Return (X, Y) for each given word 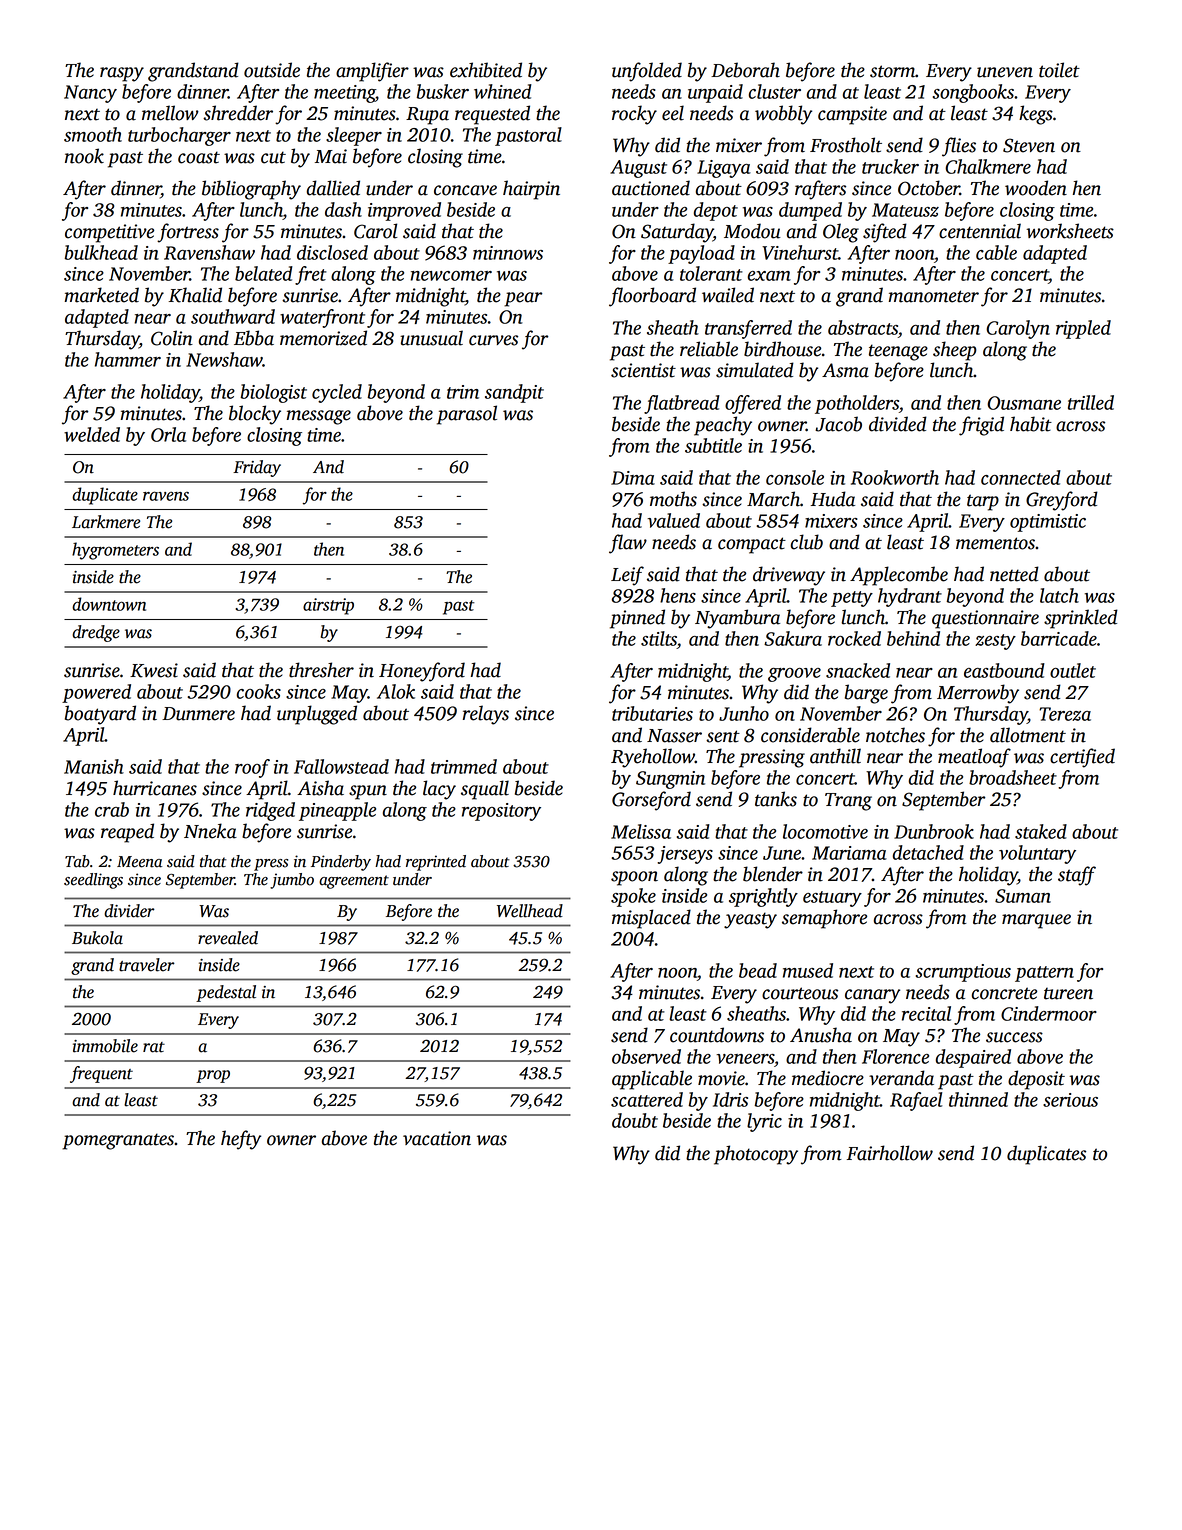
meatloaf (974, 758)
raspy (122, 74)
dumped (810, 211)
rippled (1083, 329)
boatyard (100, 715)
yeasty (750, 920)
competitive (109, 233)
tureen (1068, 994)
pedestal (226, 993)
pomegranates (118, 1141)
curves (493, 340)
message (319, 417)
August (638, 169)
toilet (1059, 70)
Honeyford (422, 672)
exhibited (486, 70)
